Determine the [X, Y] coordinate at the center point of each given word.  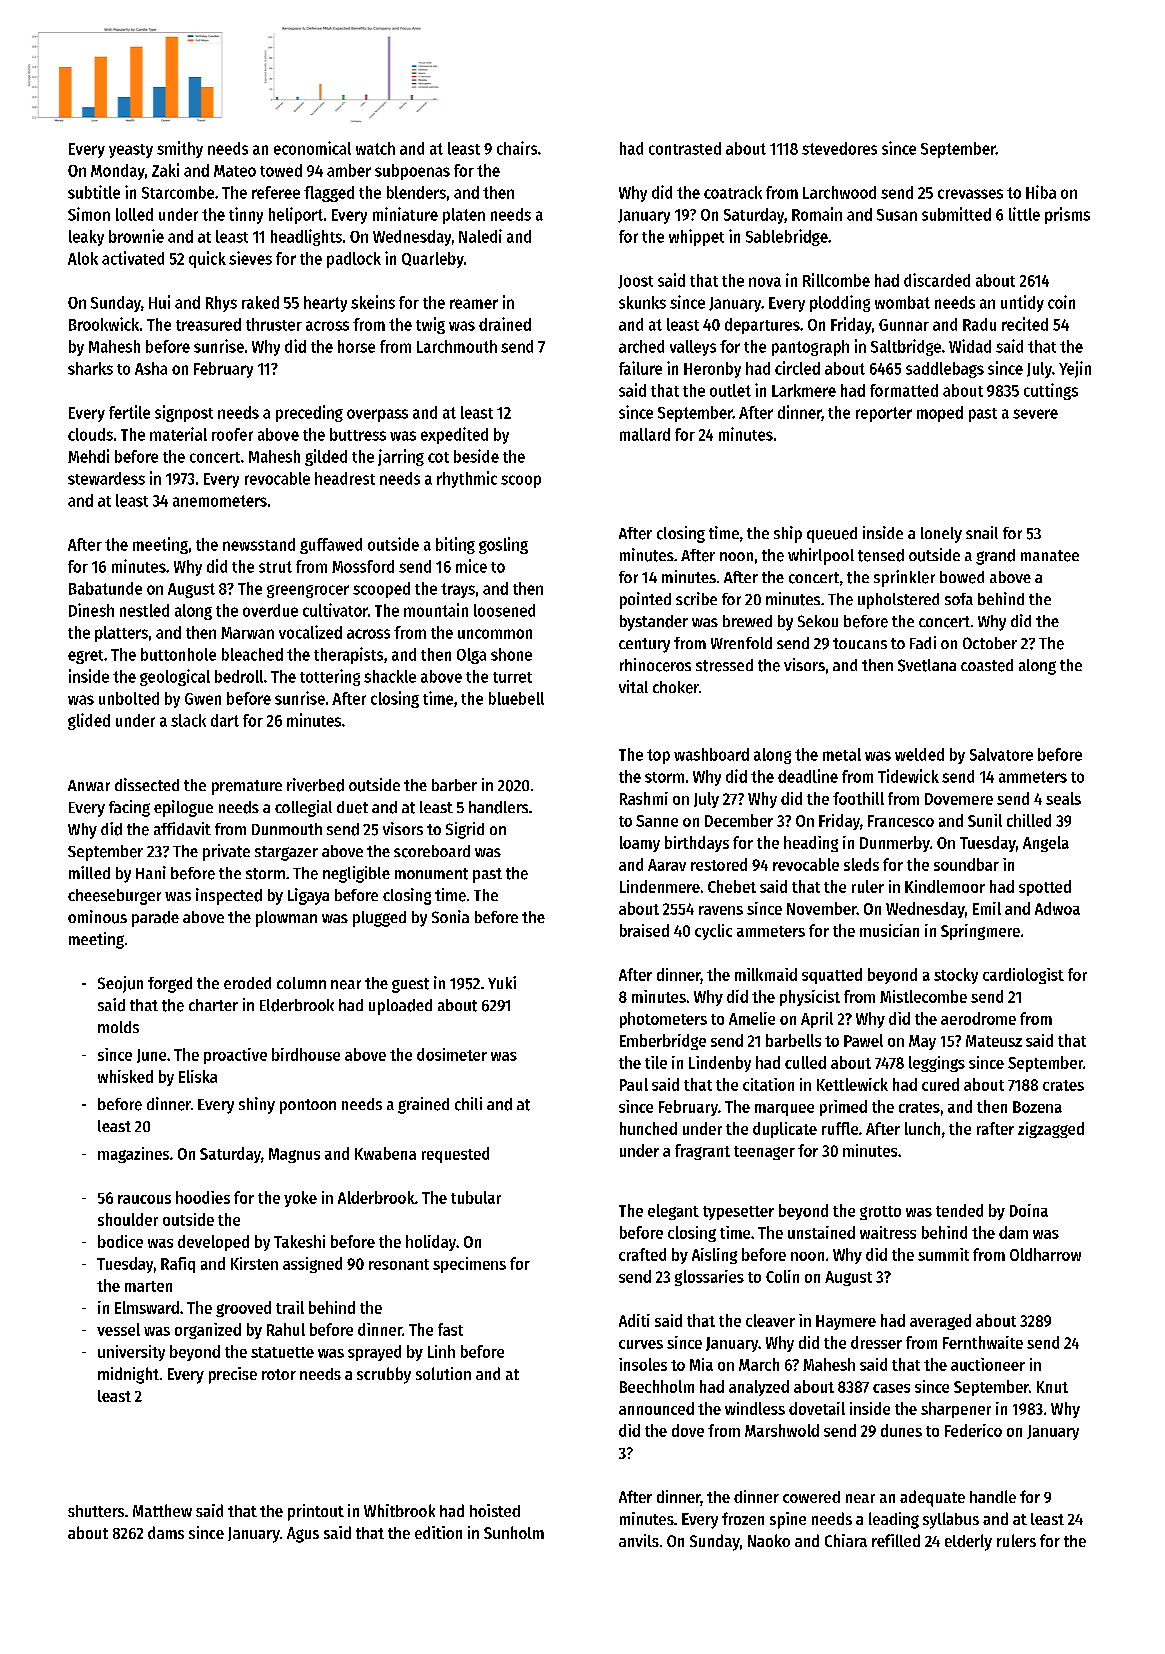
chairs [517, 148]
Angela [1046, 844]
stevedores [839, 148]
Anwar [89, 785]
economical [312, 148]
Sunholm [514, 1532]
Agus [303, 1535]
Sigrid [465, 830]
